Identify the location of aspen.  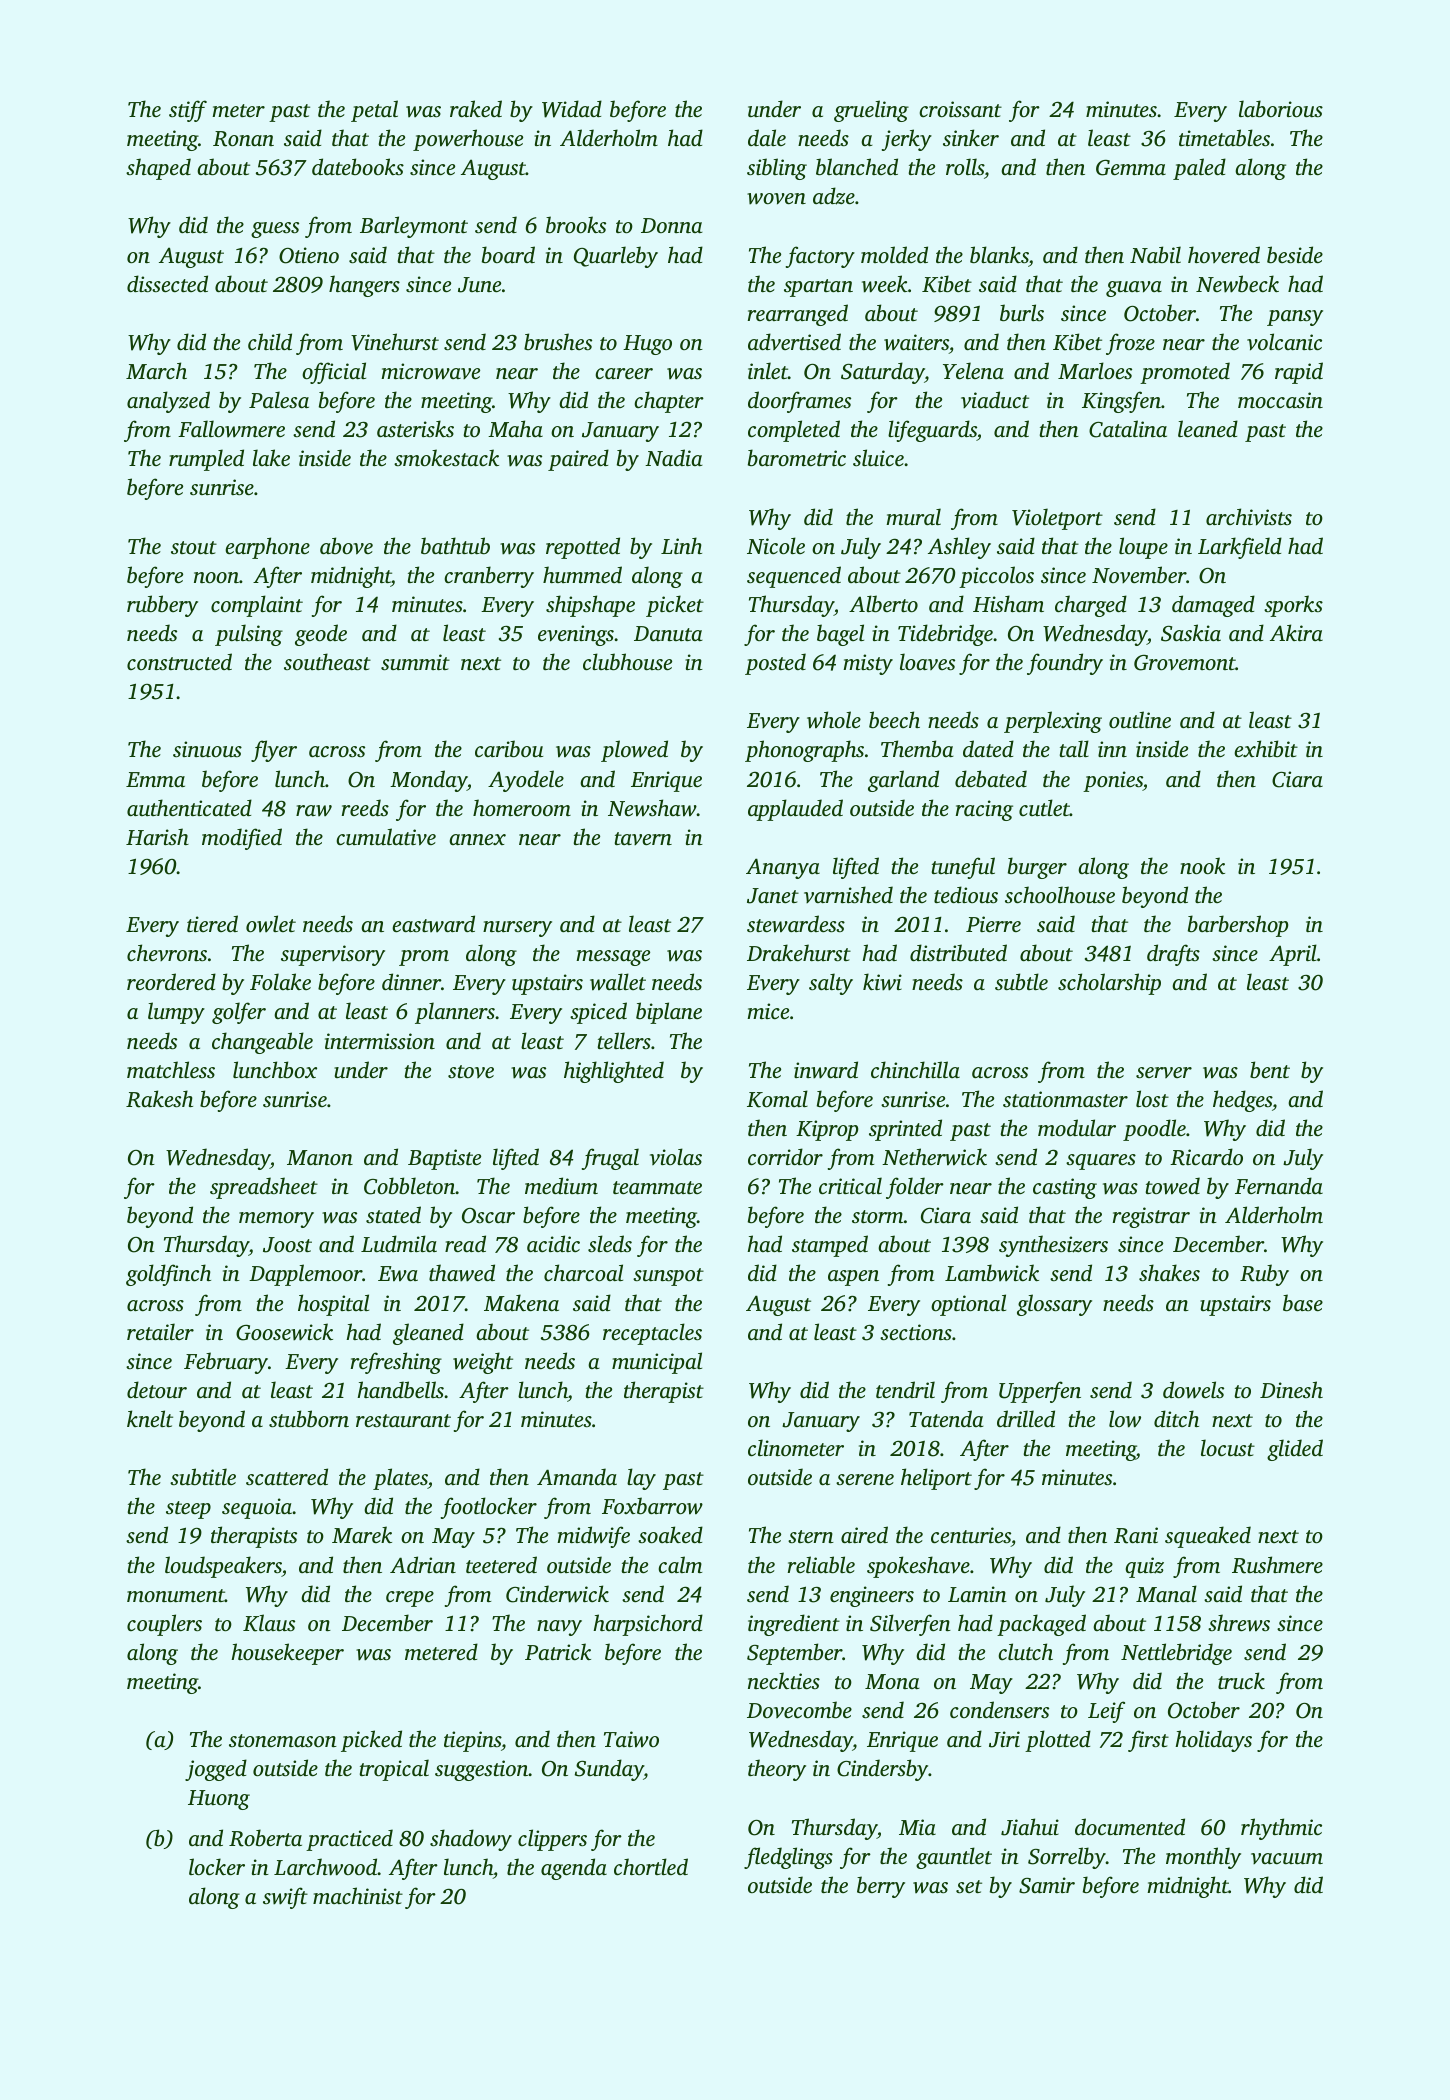
(853, 1278).
